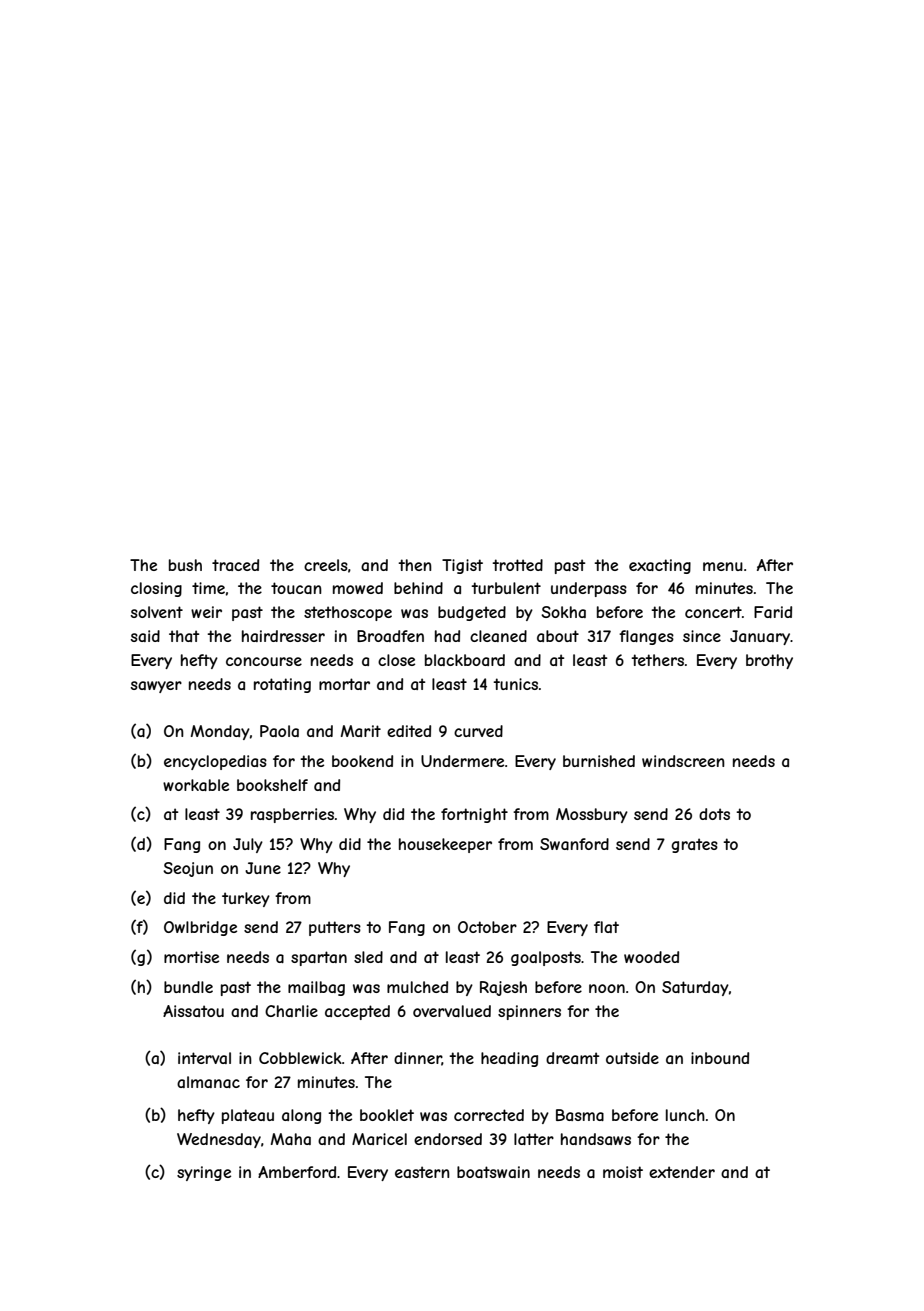  Describe the element at coordinates (248, 845) in the document. I see `July` at that location.
